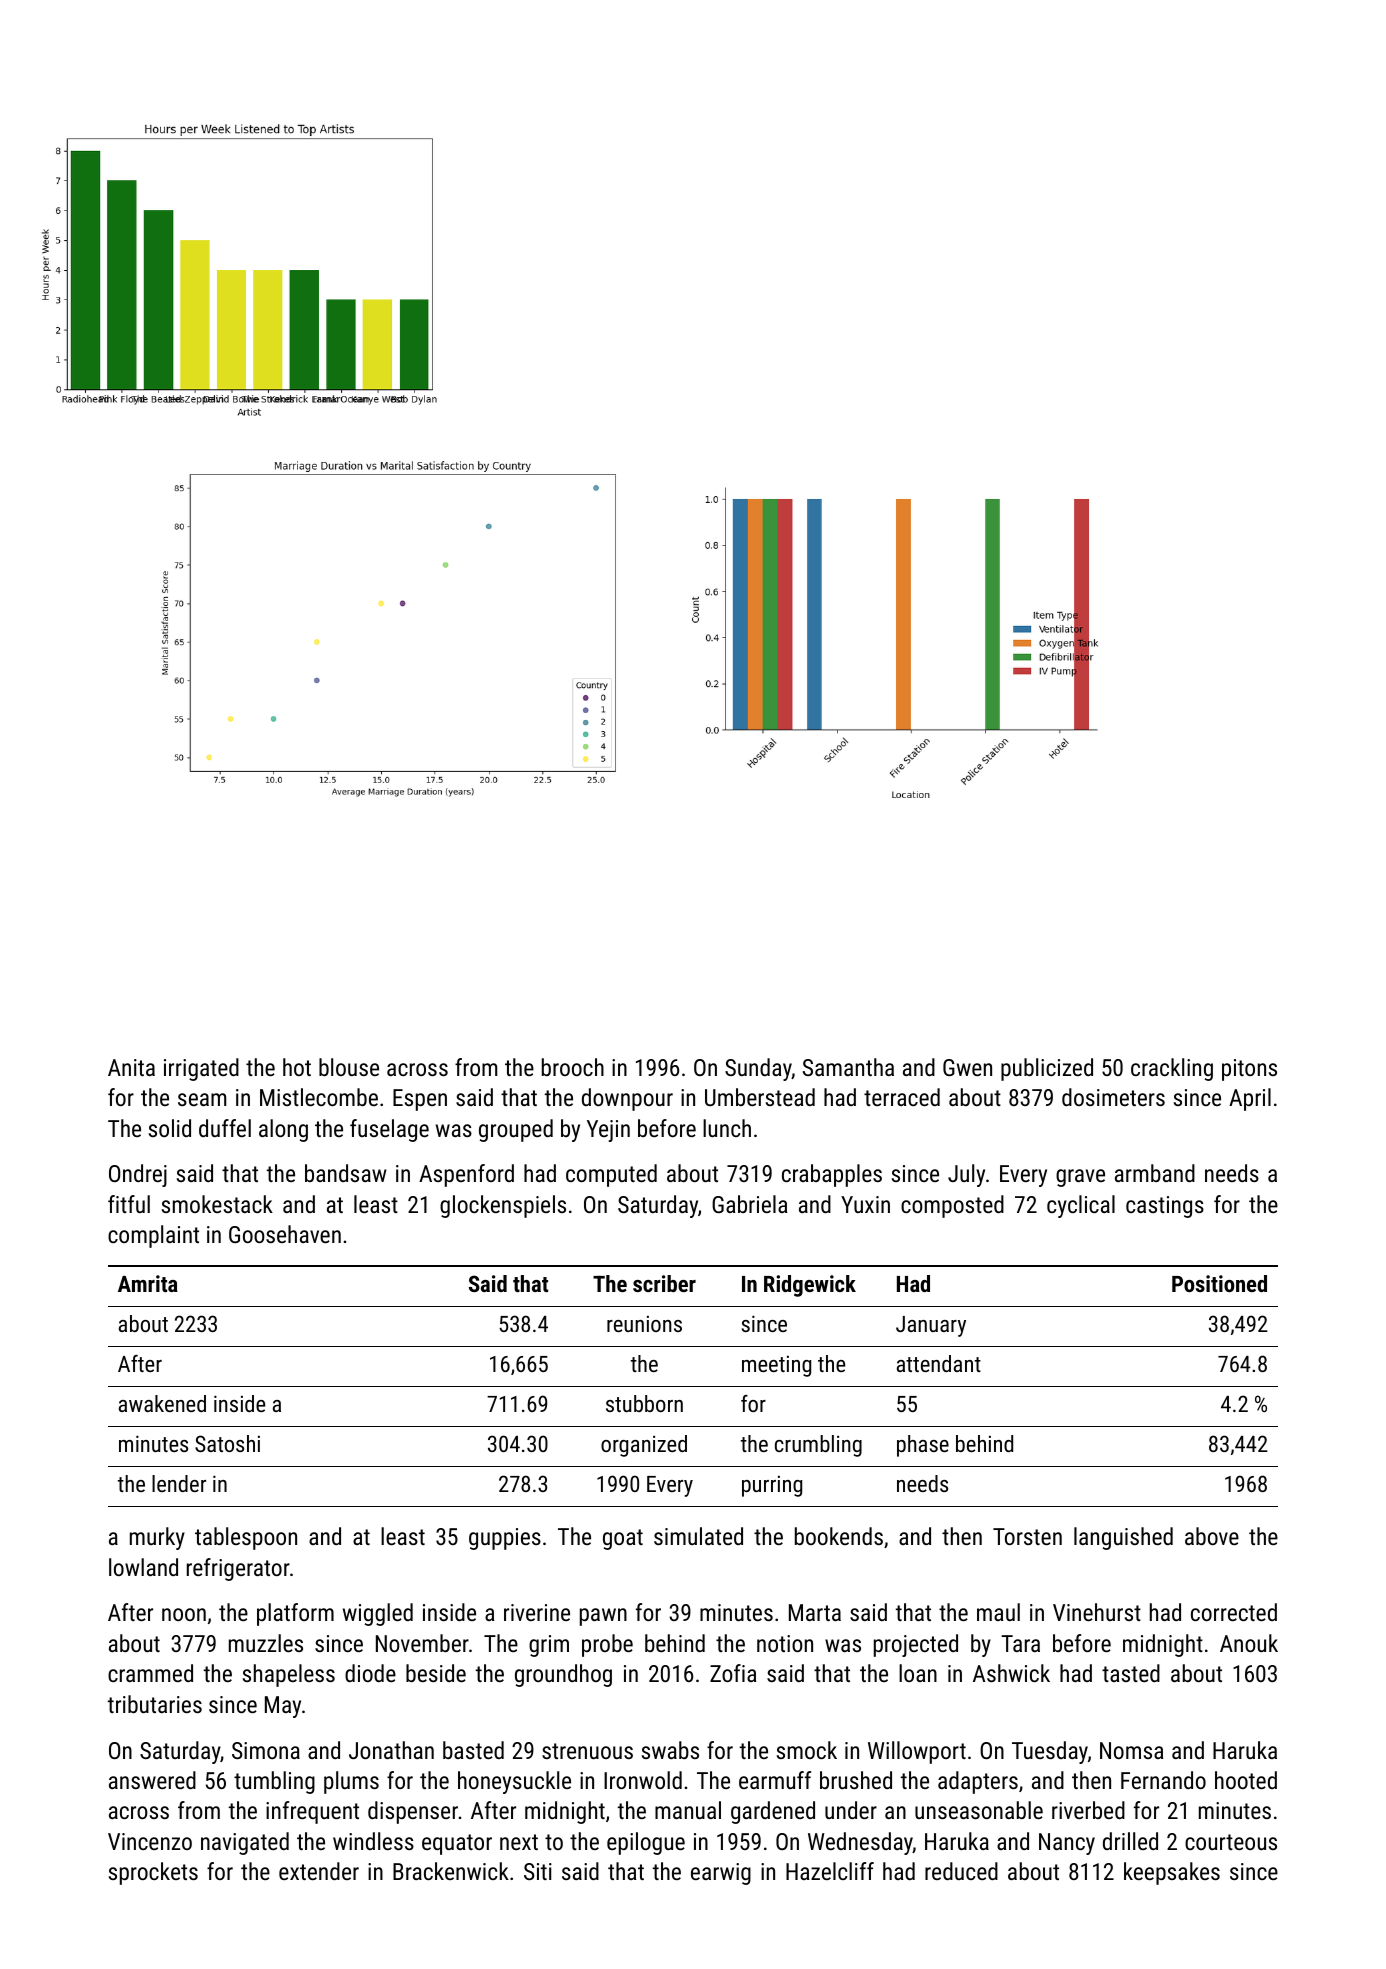  Describe the element at coordinates (346, 1173) in the screenshot. I see `bandsaw` at that location.
